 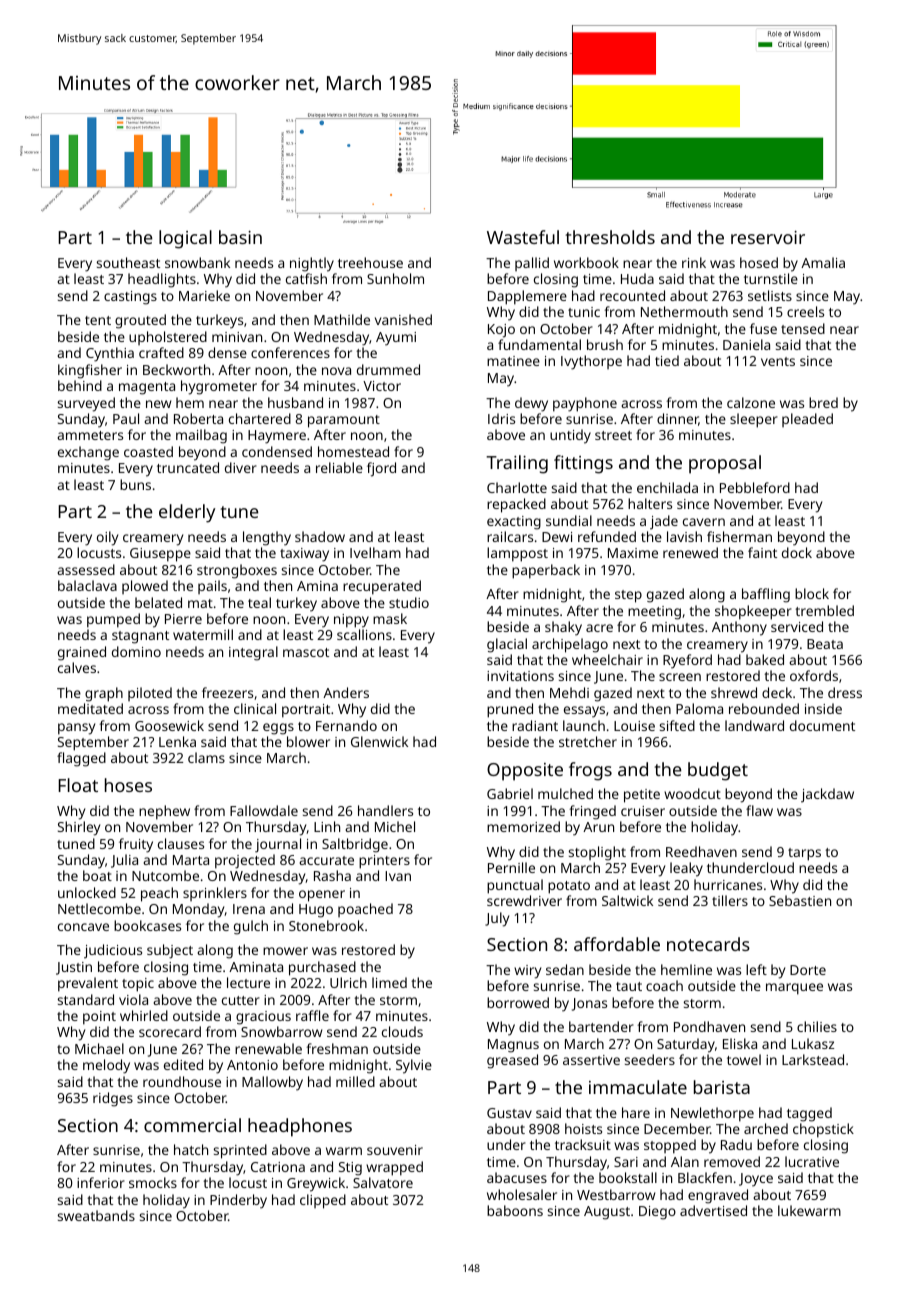 What do you see at coordinates (140, 321) in the image?
I see `grouted` at bounding box center [140, 321].
